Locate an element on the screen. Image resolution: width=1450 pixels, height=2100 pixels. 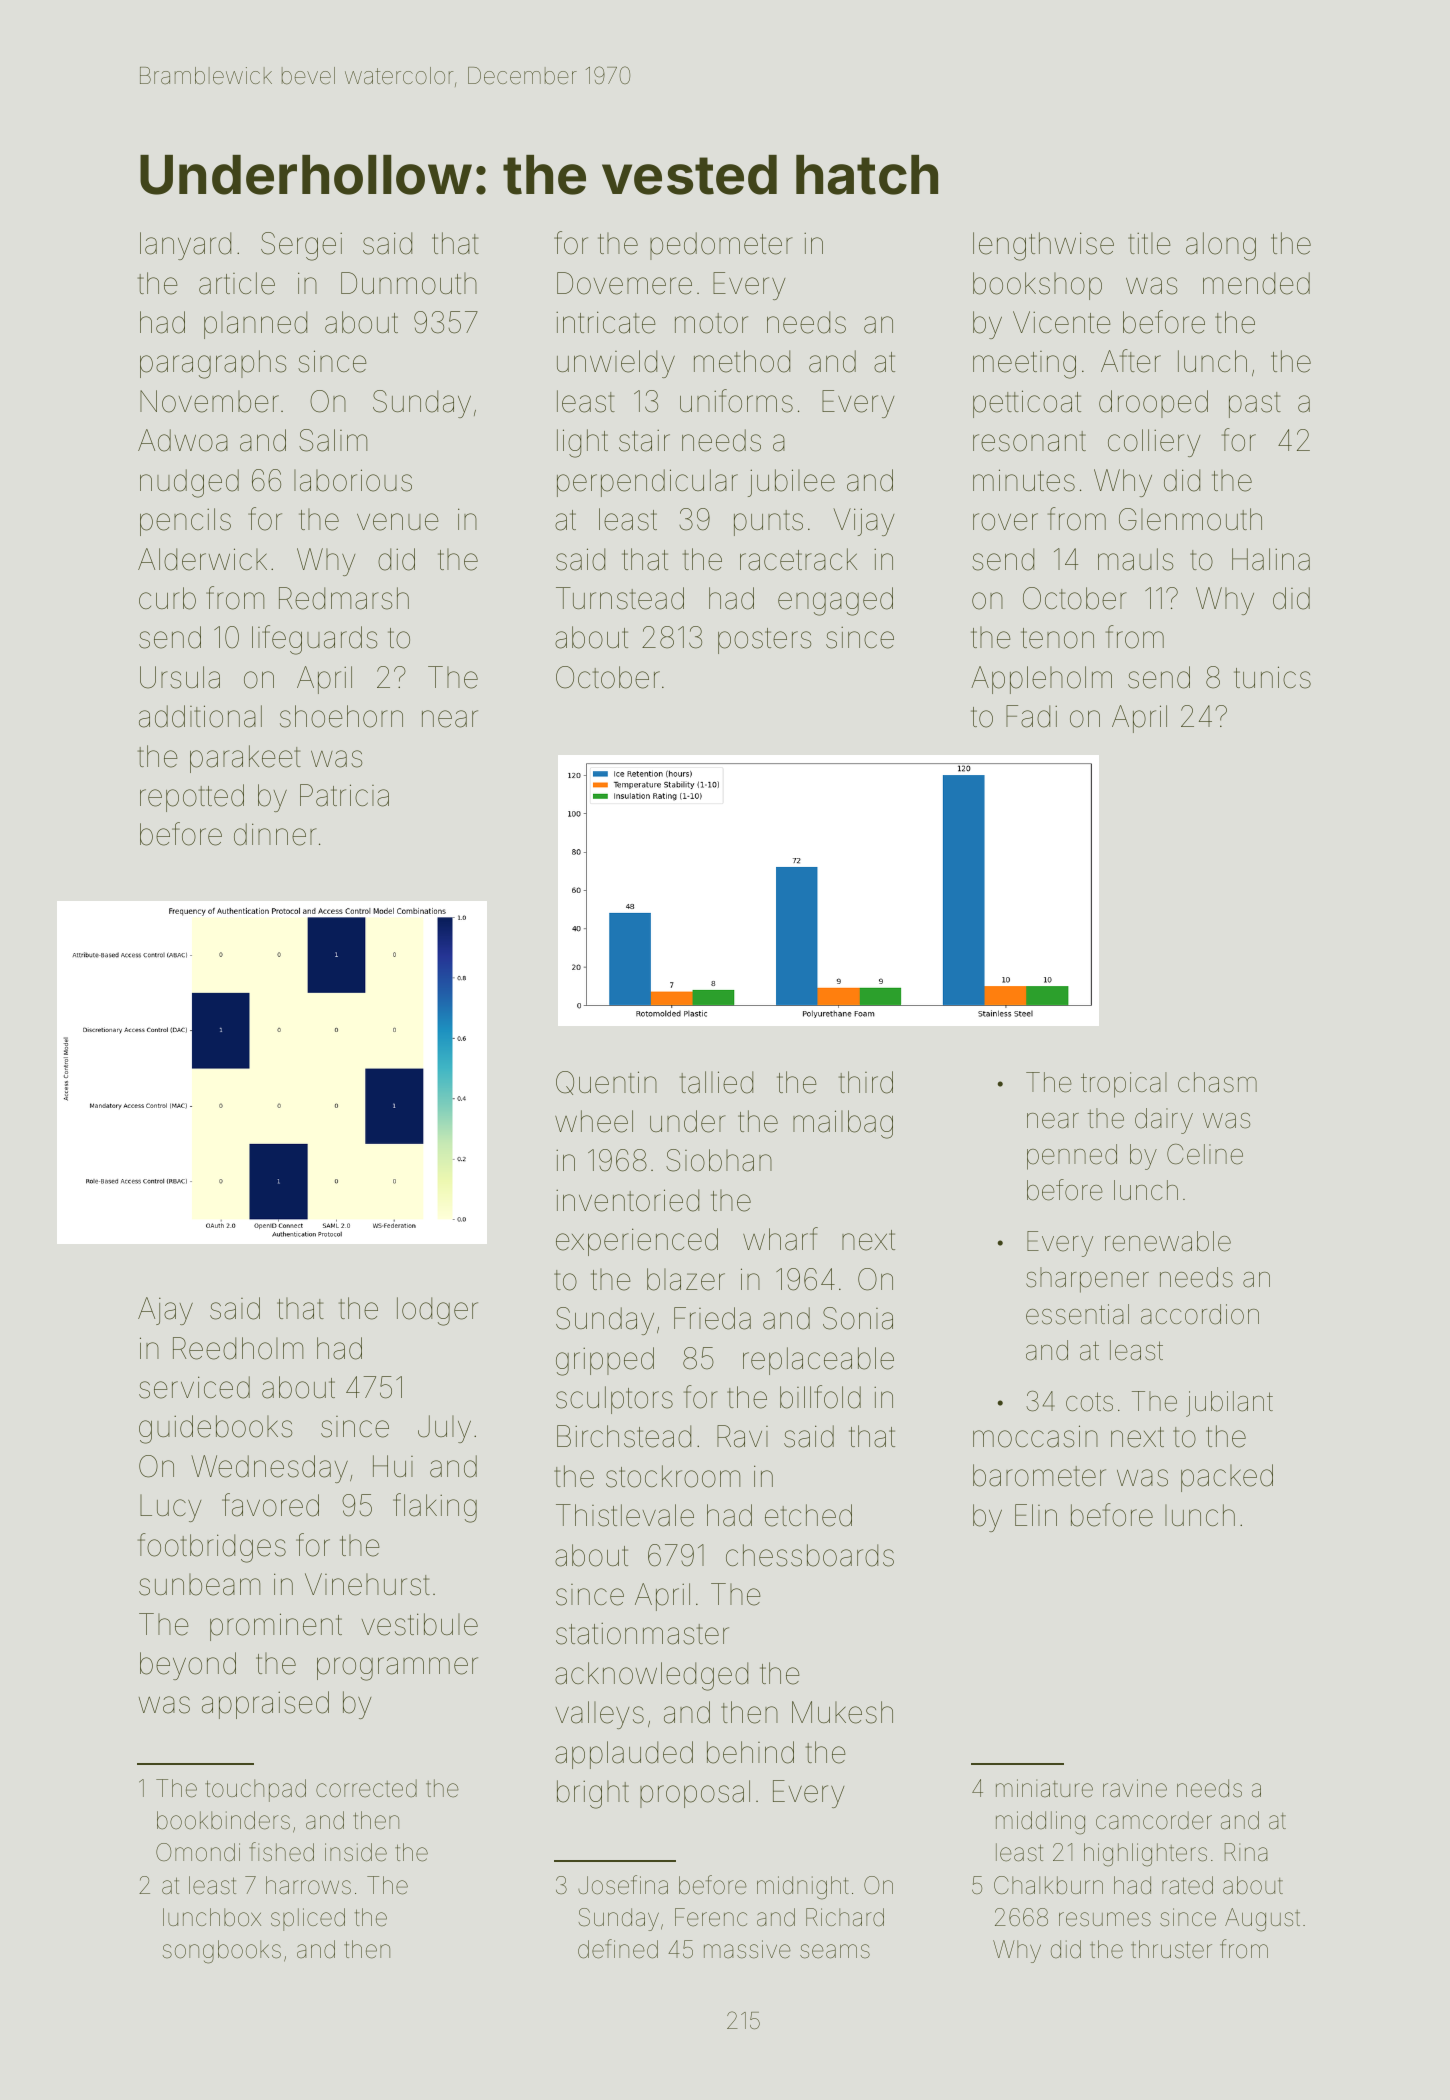
lanyard is located at coordinates (185, 246).
